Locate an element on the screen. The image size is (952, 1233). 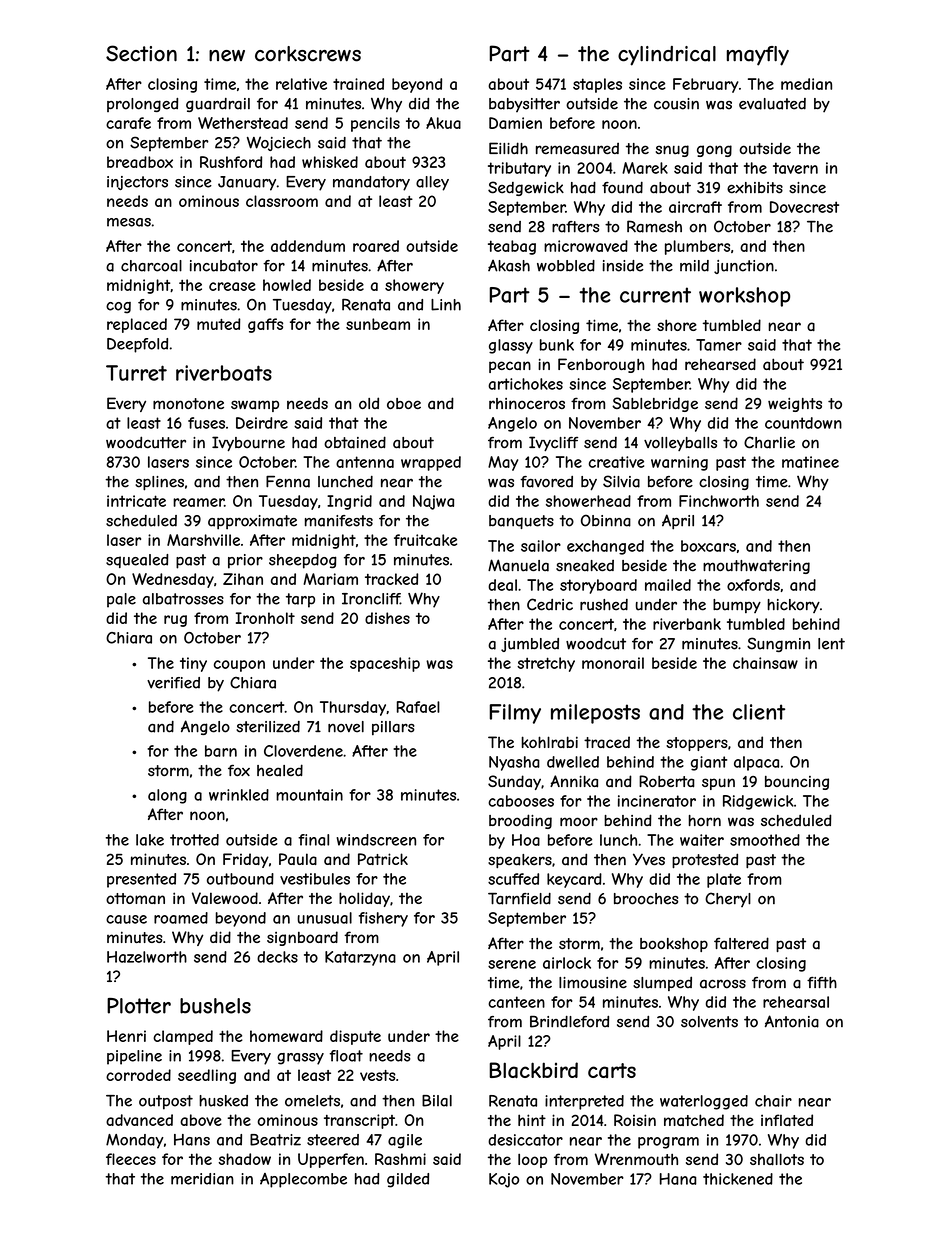
Section is located at coordinates (141, 53).
